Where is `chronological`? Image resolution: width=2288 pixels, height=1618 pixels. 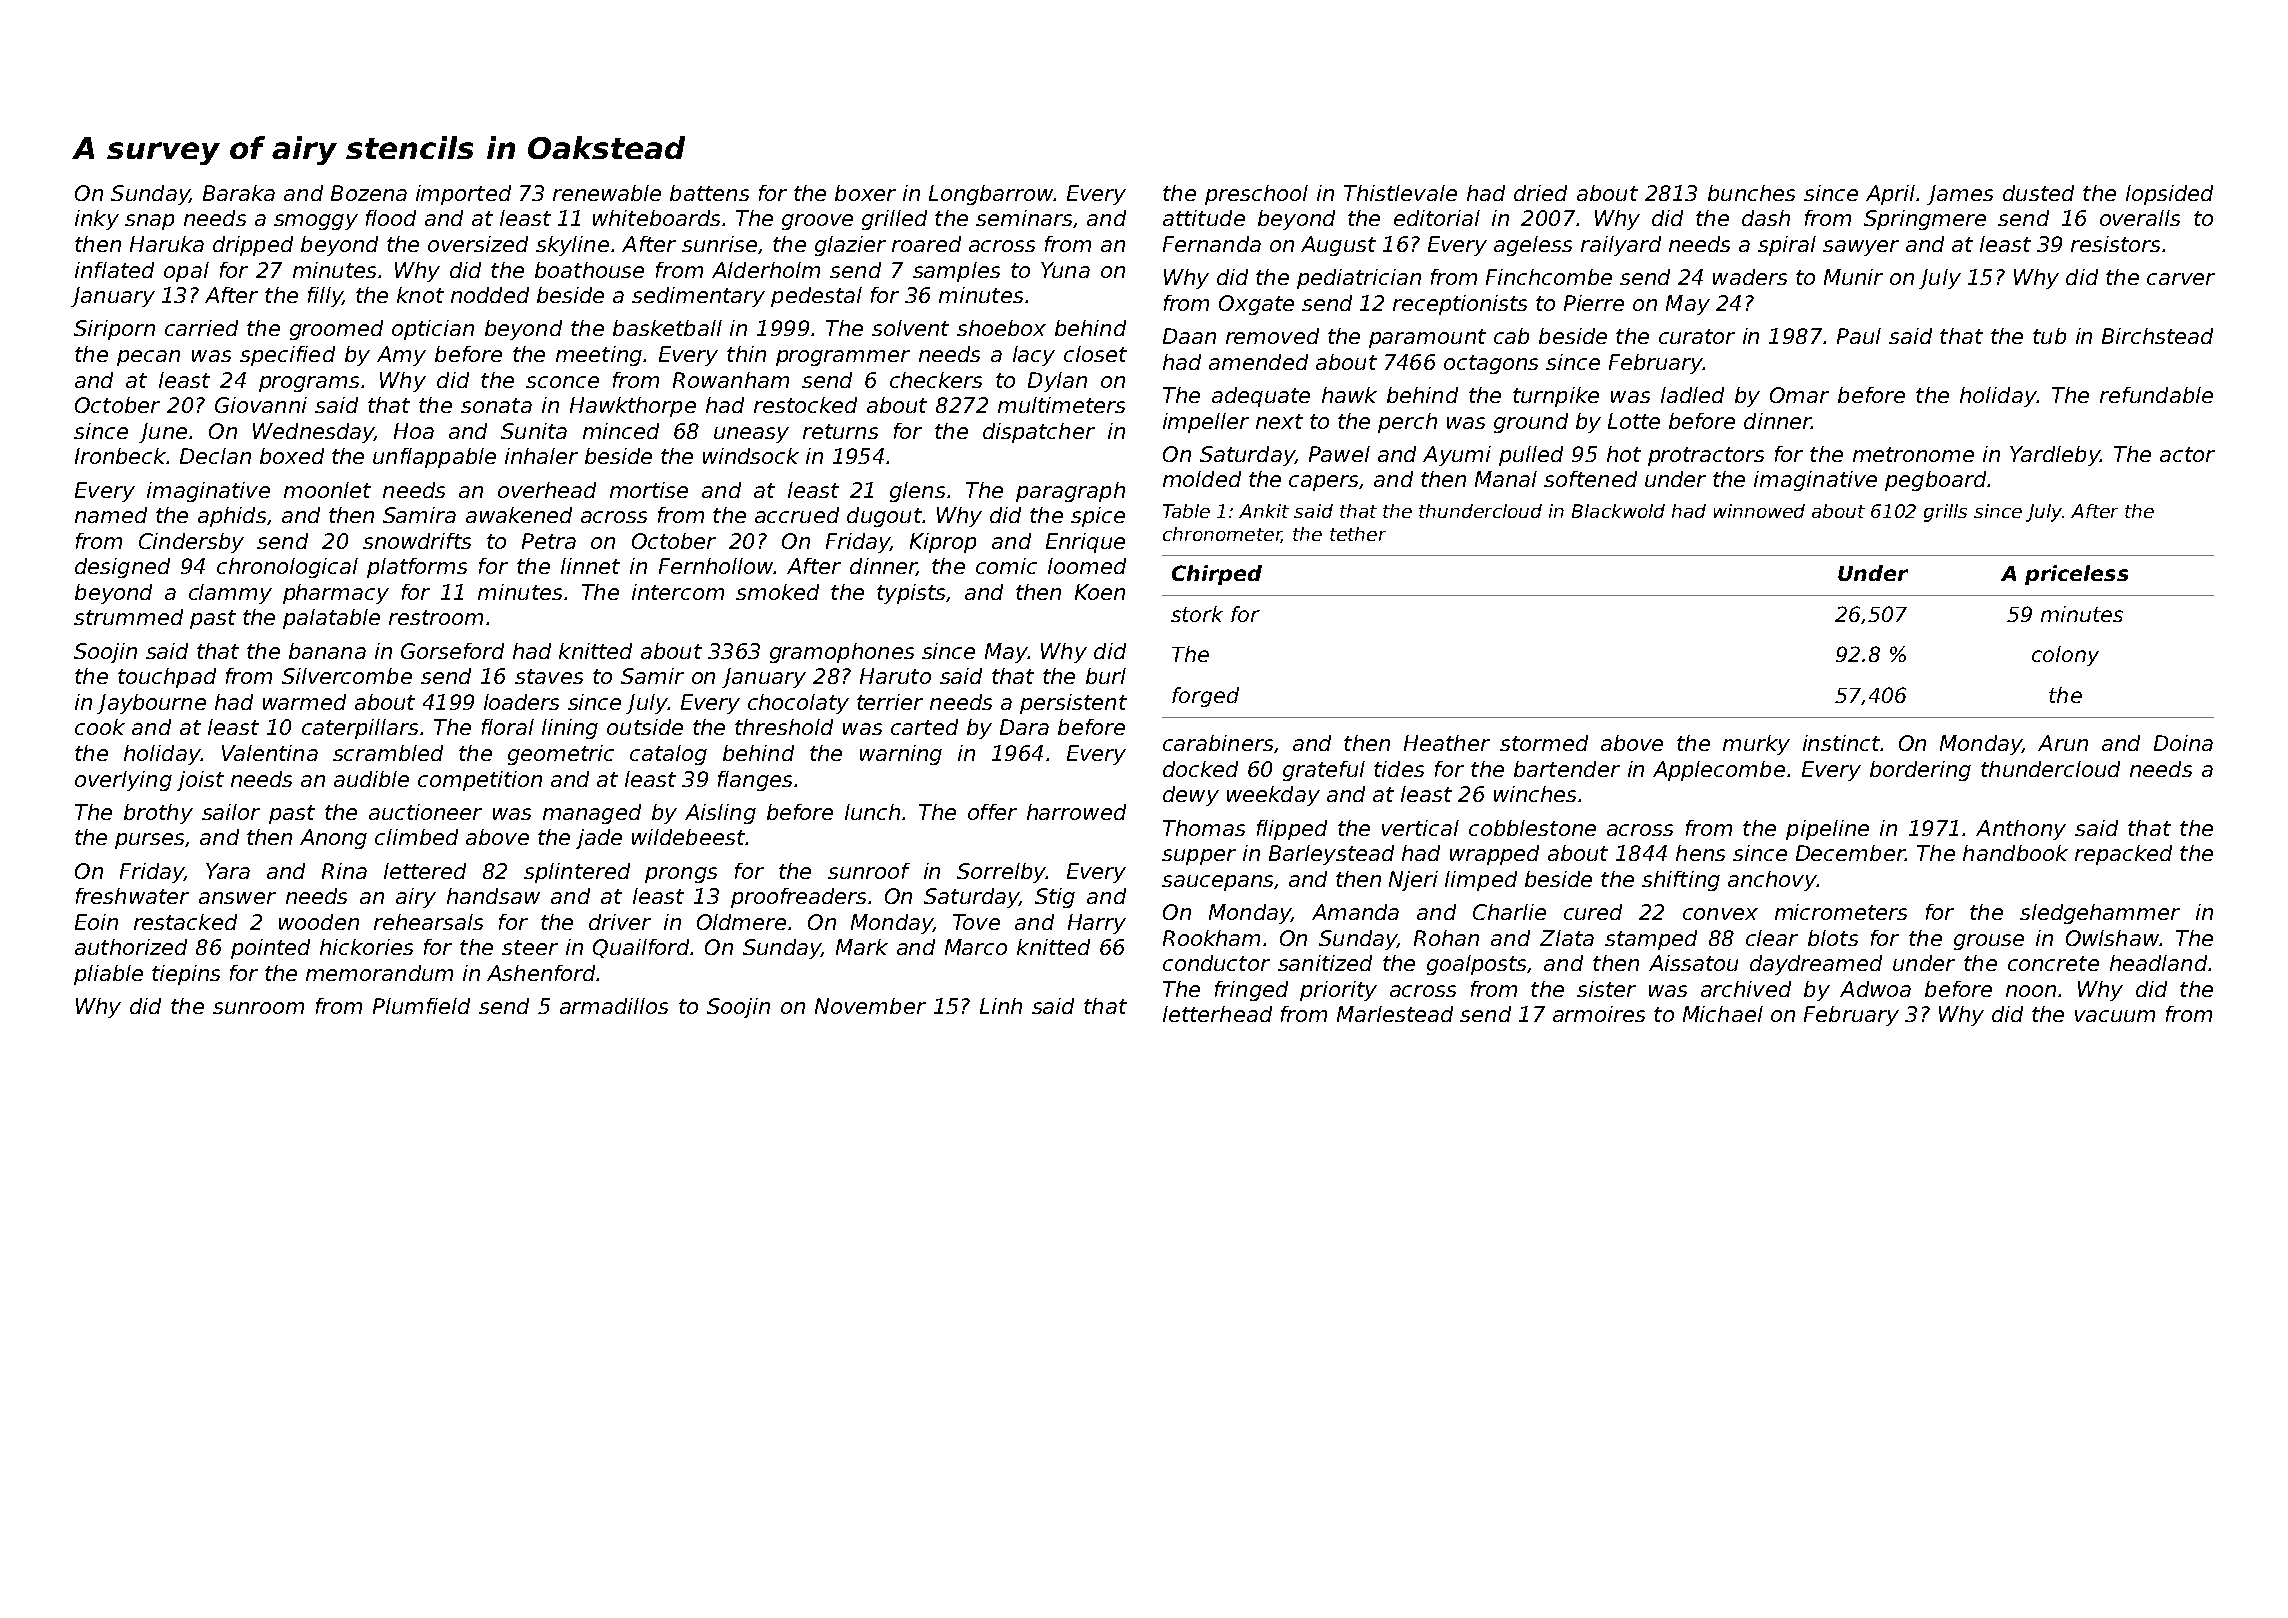
chronological is located at coordinates (287, 568).
